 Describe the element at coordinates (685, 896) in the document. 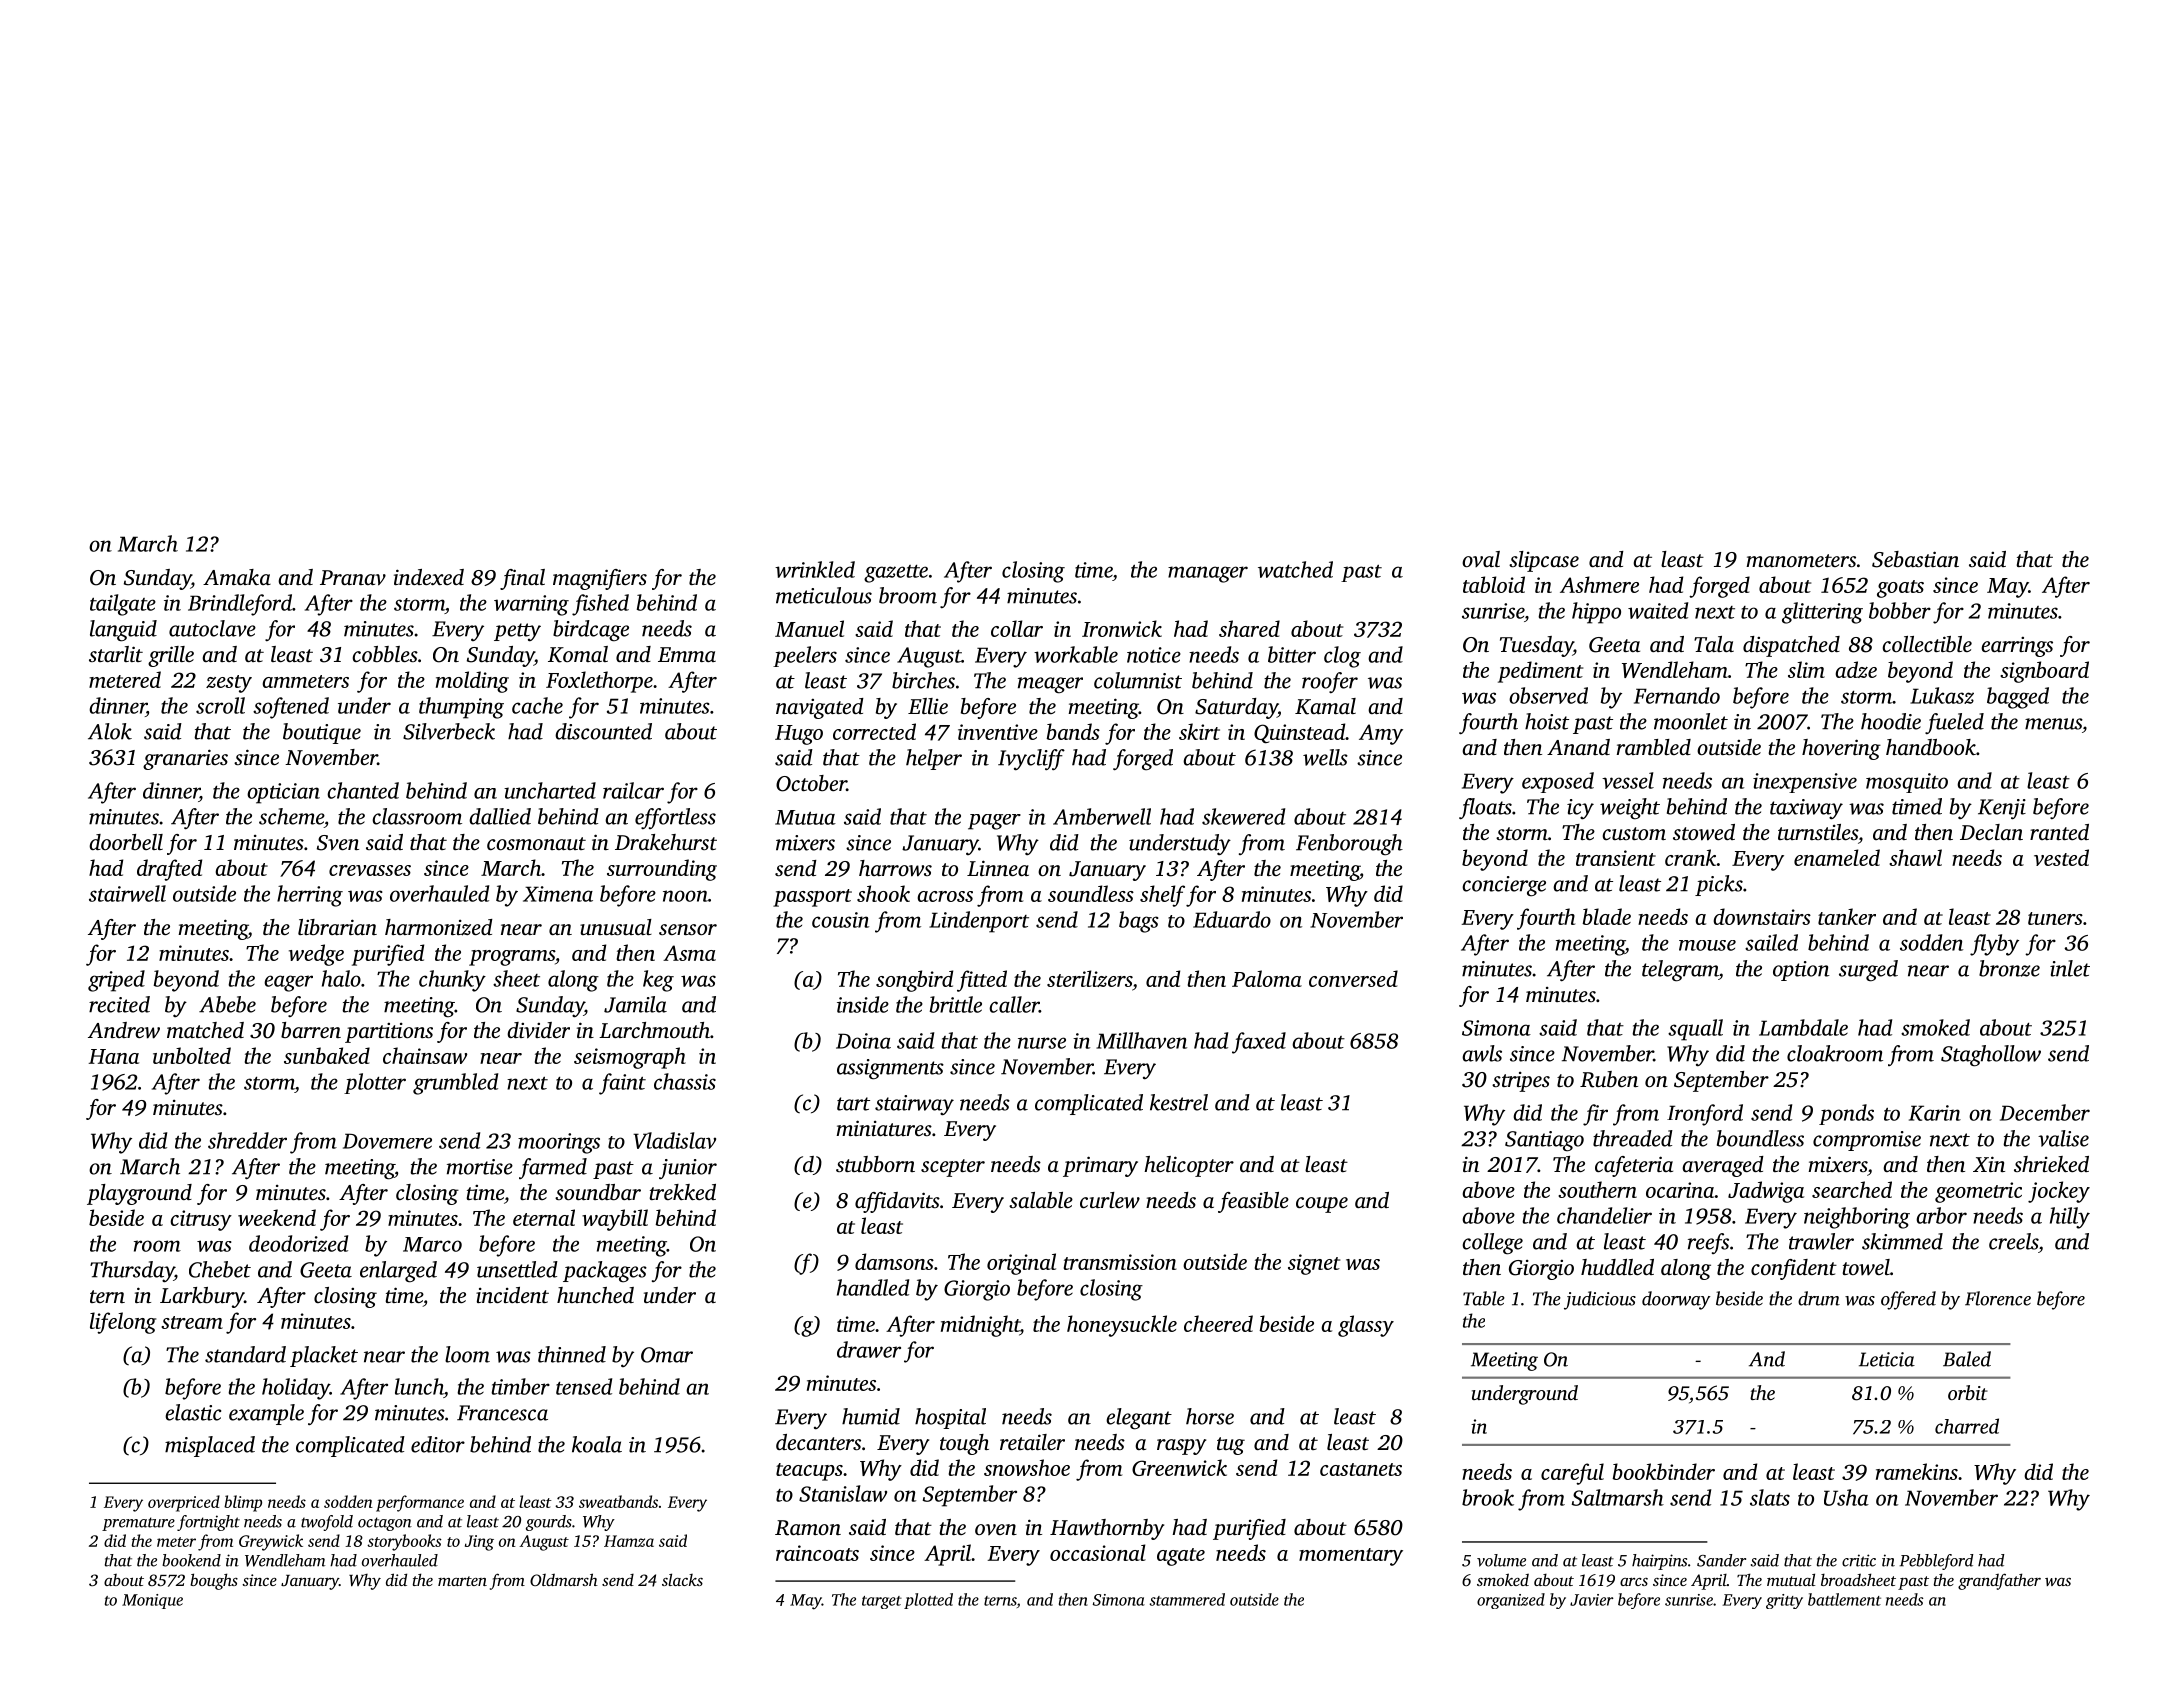

I see `noon` at that location.
